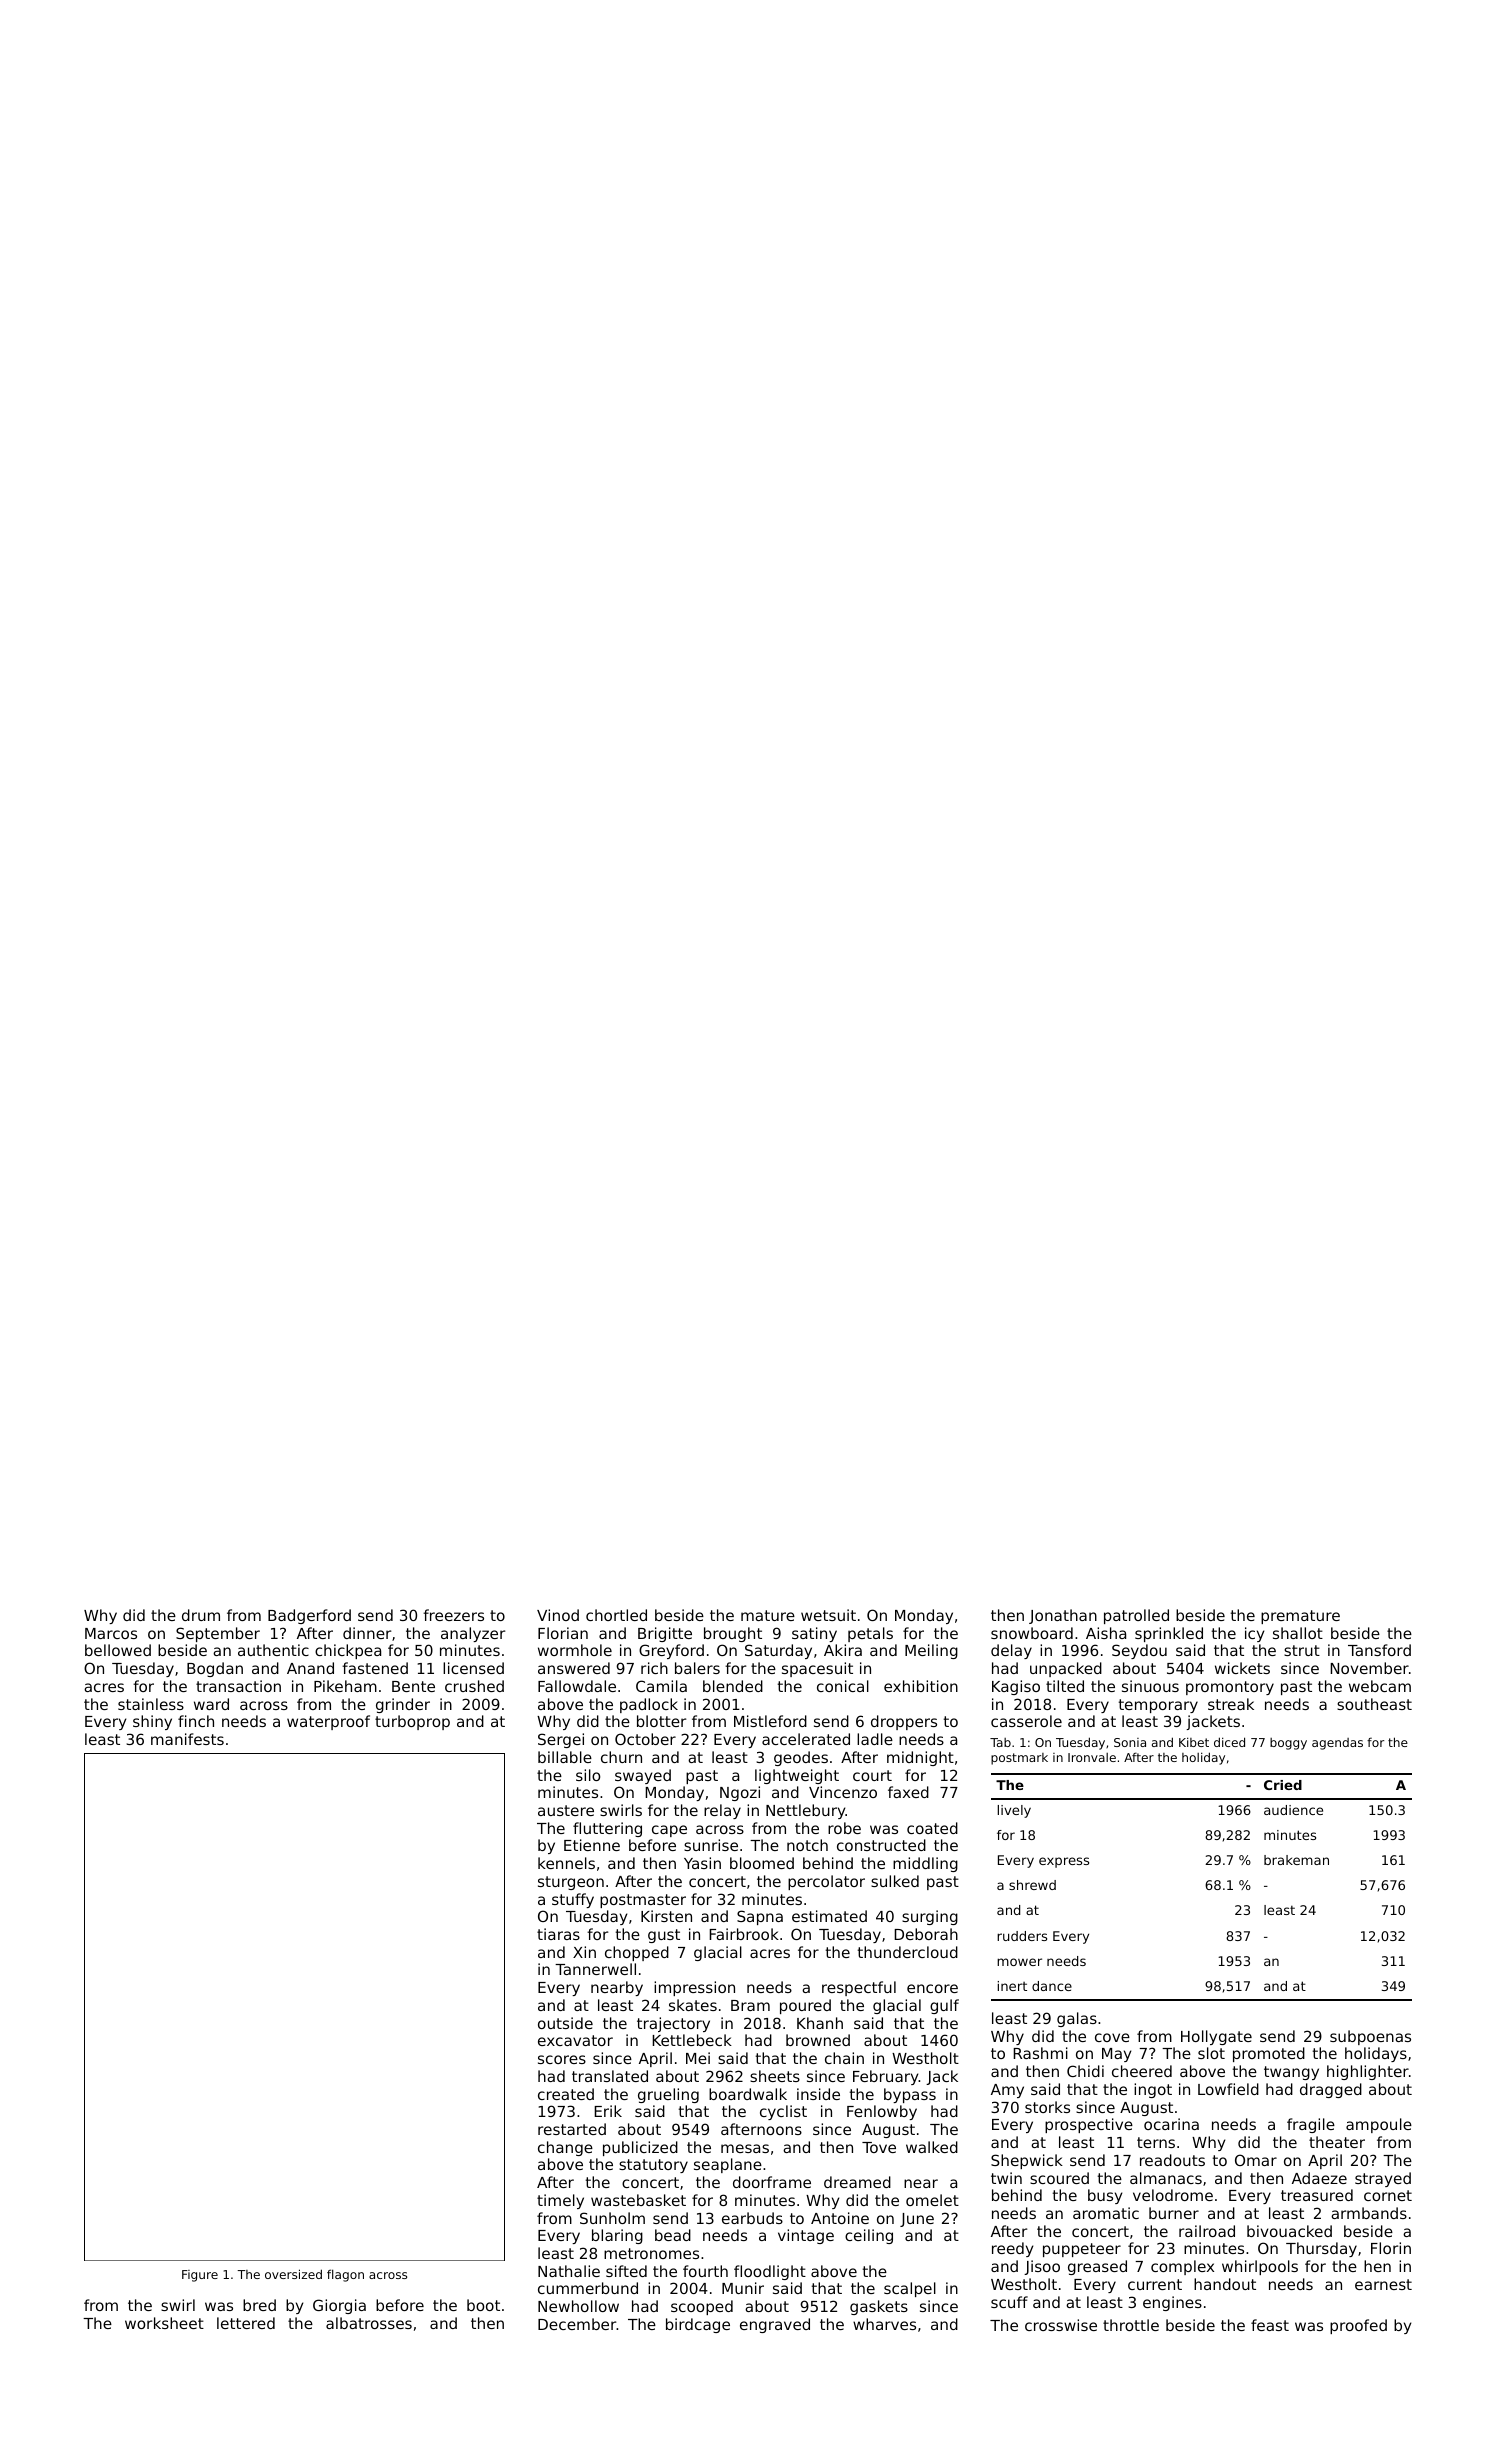 Image resolution: width=1496 pixels, height=2464 pixels. I want to click on Figure, so click(200, 2276).
